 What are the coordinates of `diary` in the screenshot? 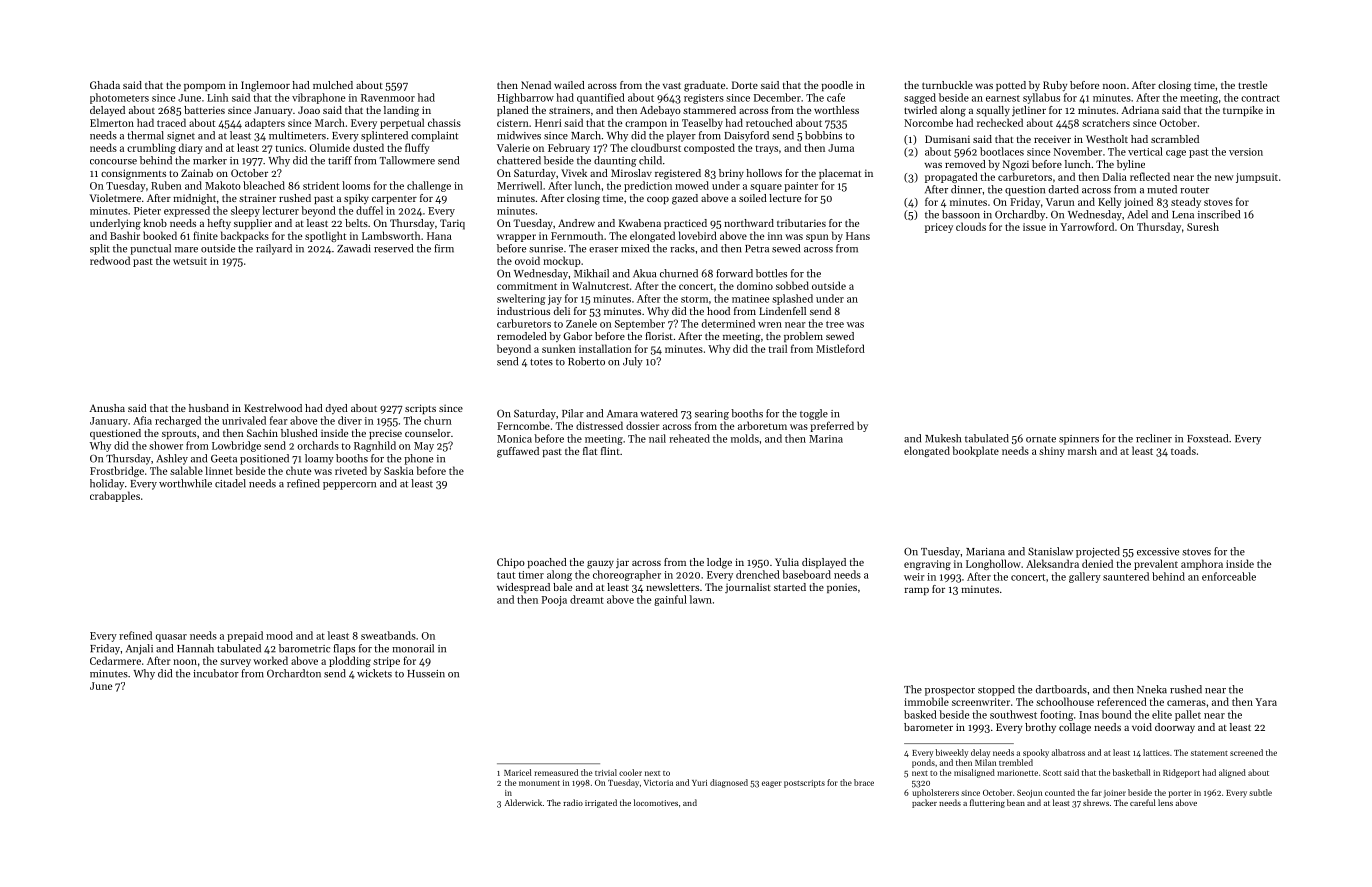 It's located at (191, 148).
